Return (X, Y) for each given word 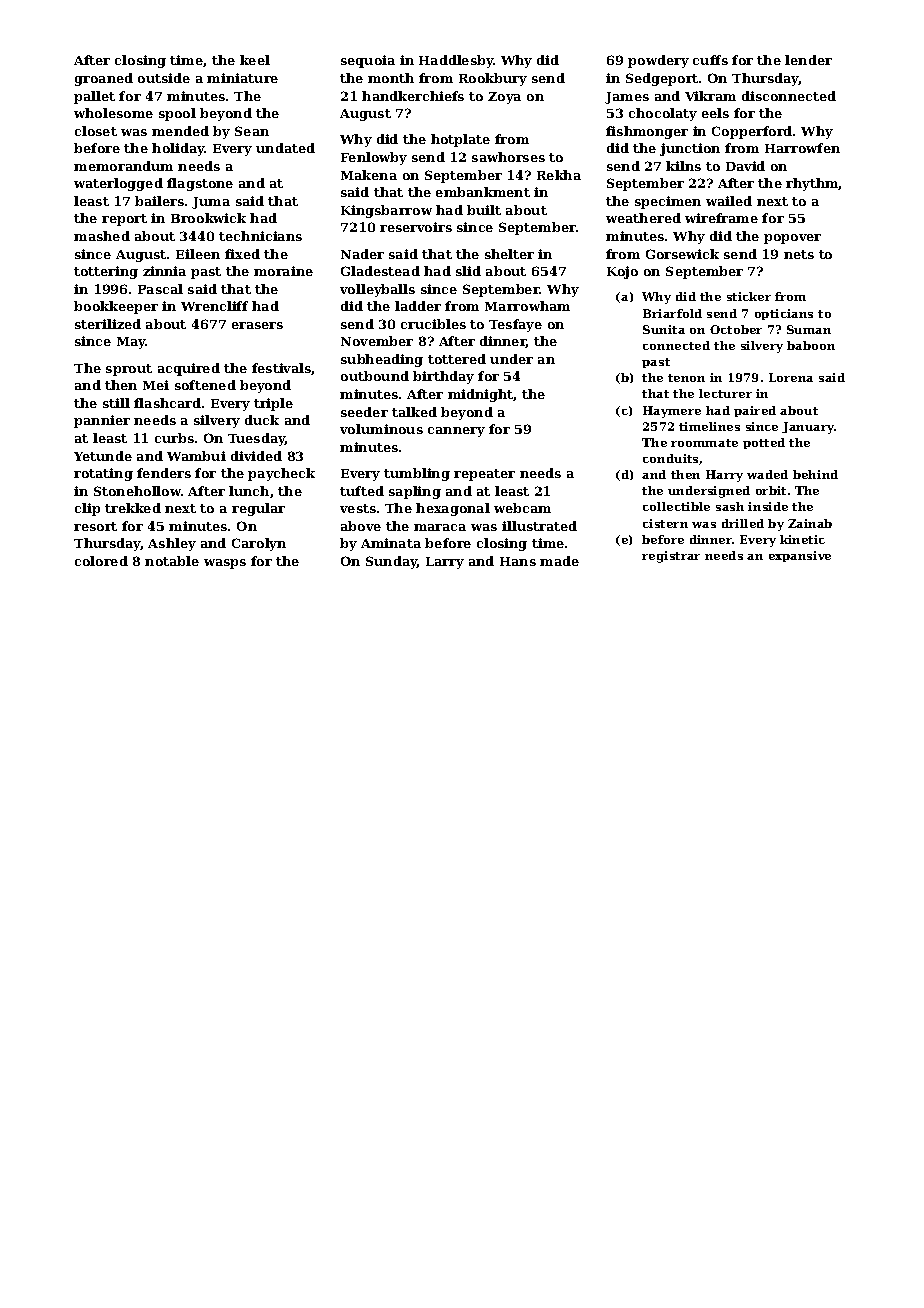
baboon (811, 345)
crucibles (433, 324)
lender (808, 60)
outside (164, 78)
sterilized (108, 324)
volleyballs (377, 290)
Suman (809, 329)
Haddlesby (456, 61)
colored (101, 561)
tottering (106, 272)
